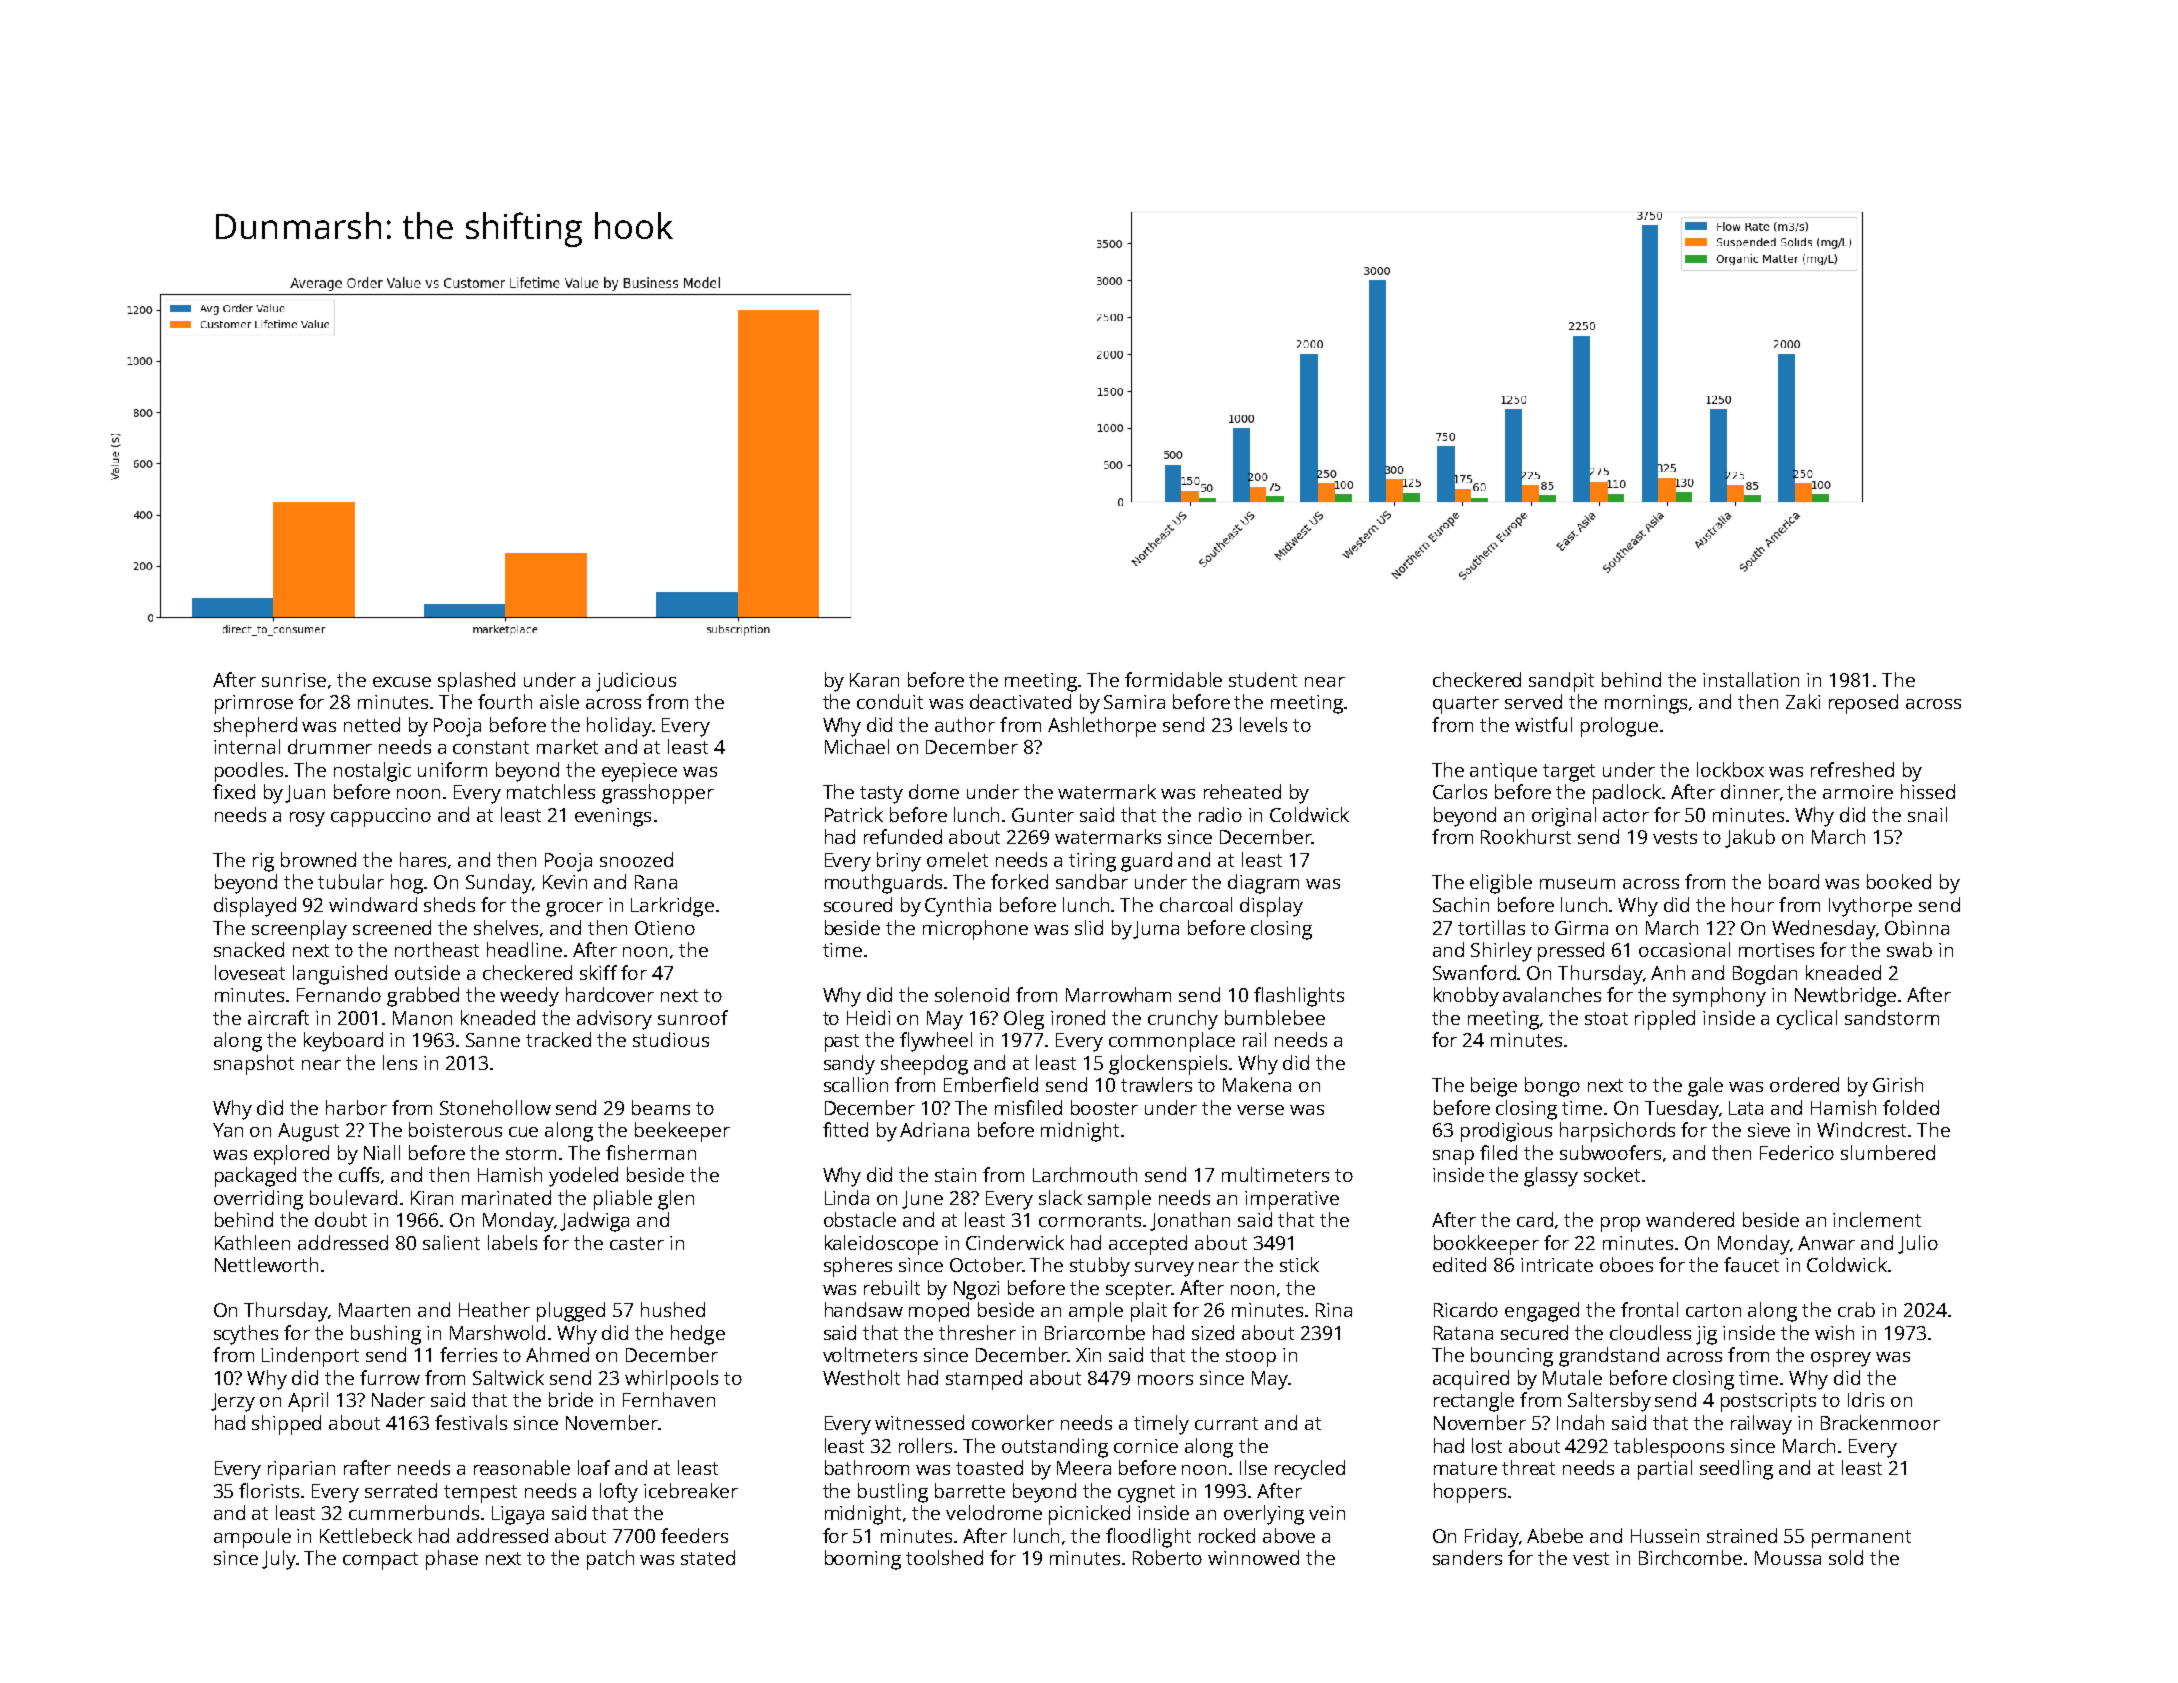  Describe the element at coordinates (1474, 972) in the screenshot. I see `Swanford` at that location.
